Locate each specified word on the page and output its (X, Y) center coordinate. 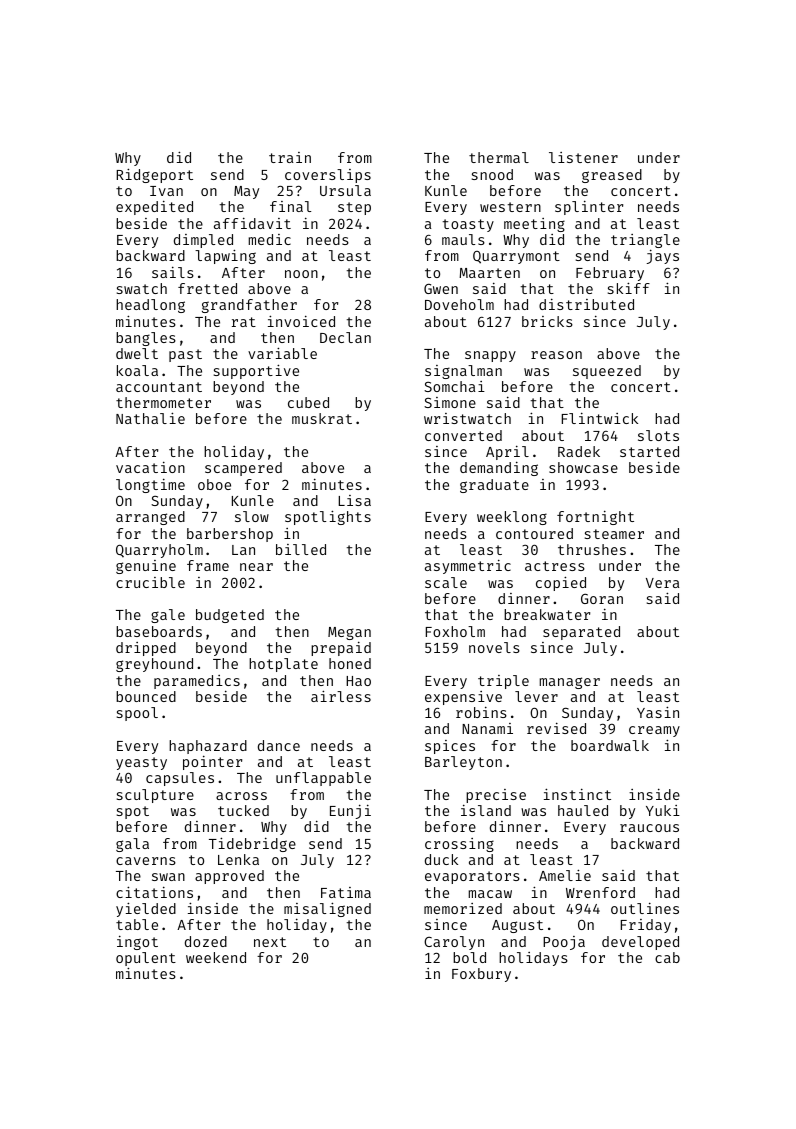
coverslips (328, 176)
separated (581, 633)
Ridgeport (154, 175)
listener (583, 157)
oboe (214, 484)
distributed (586, 304)
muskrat (322, 418)
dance (279, 745)
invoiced (301, 321)
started (649, 451)
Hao (358, 681)
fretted (207, 288)
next (270, 942)
